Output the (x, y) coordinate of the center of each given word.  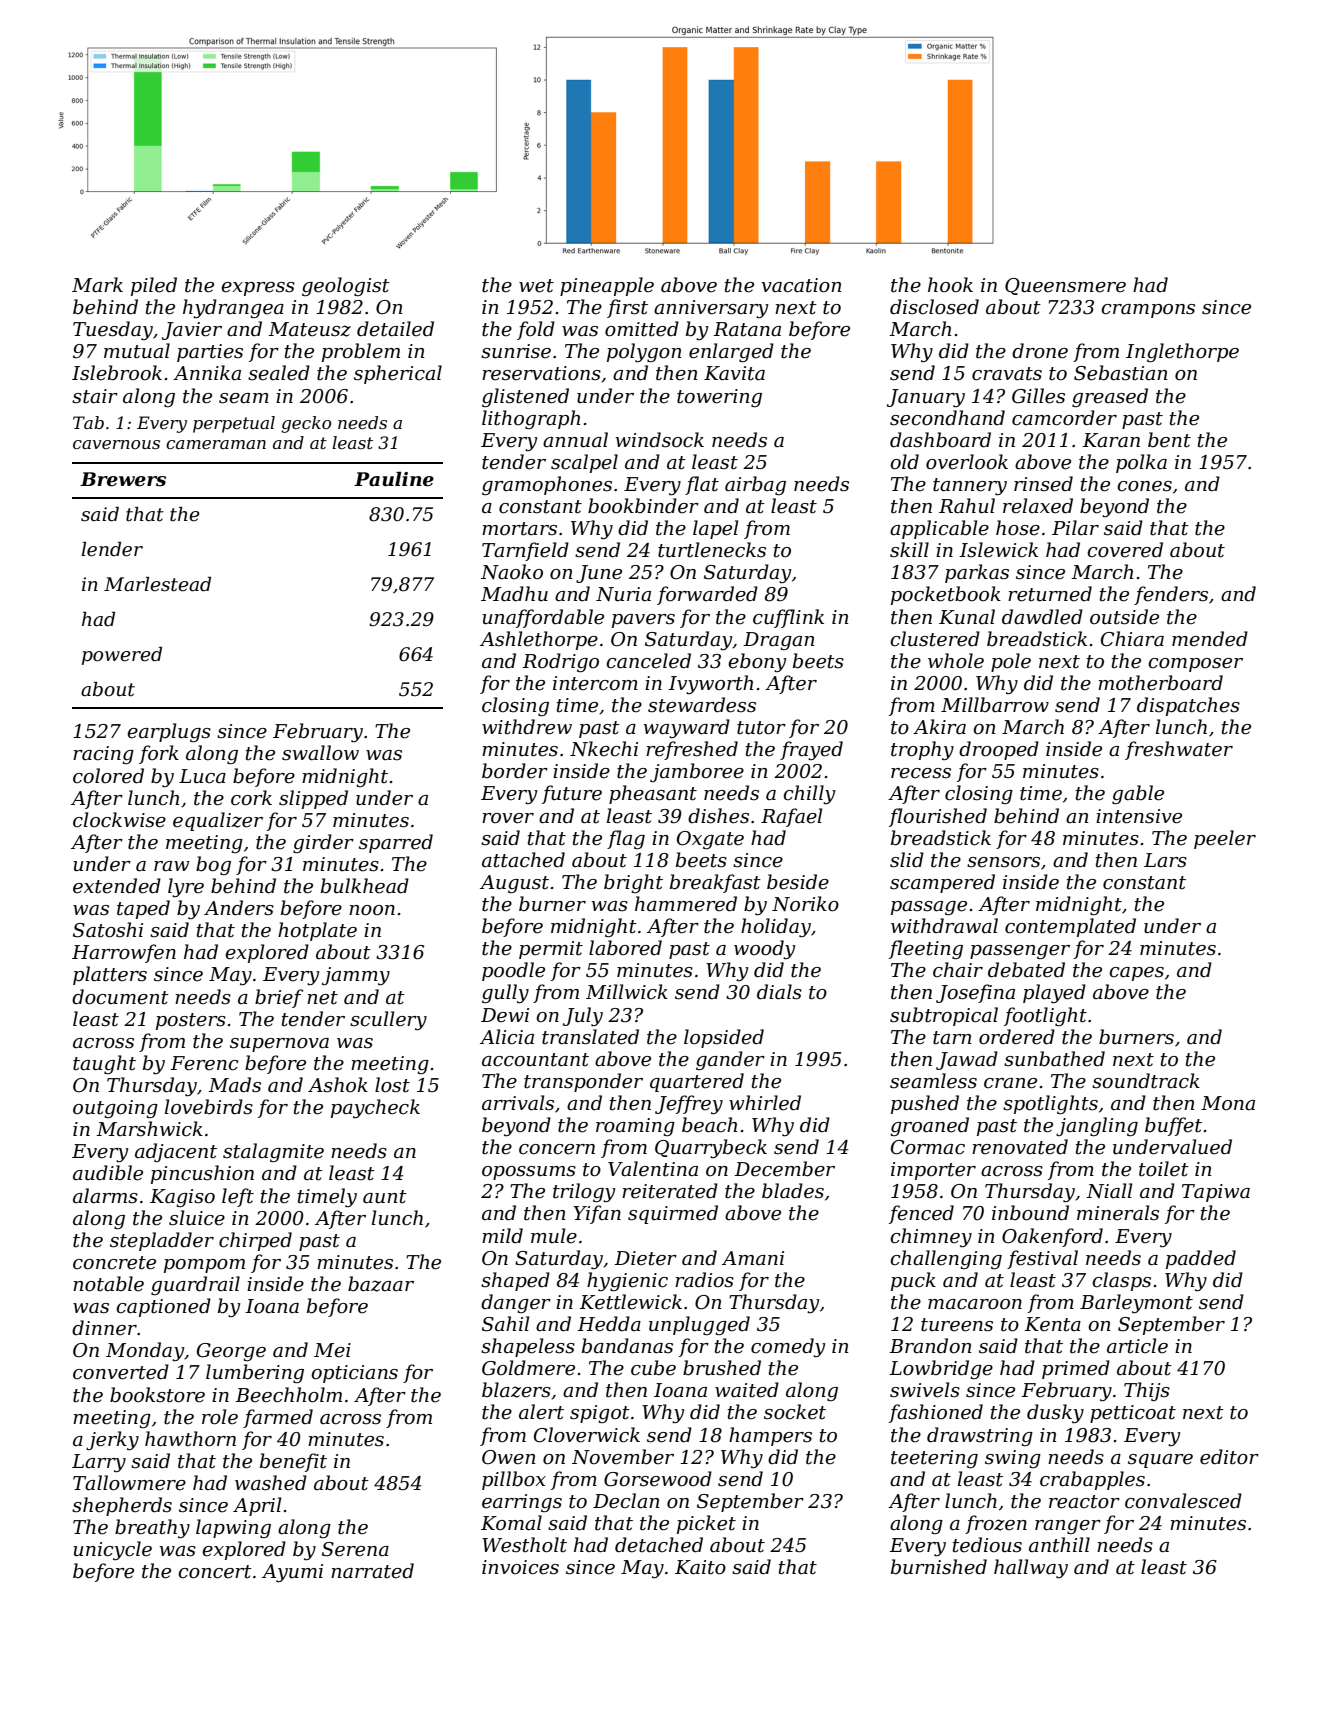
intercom (595, 683)
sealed (279, 373)
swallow (320, 753)
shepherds (122, 1506)
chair (958, 970)
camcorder (1064, 418)
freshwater (1179, 750)
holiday (776, 928)
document (120, 997)
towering (719, 398)
